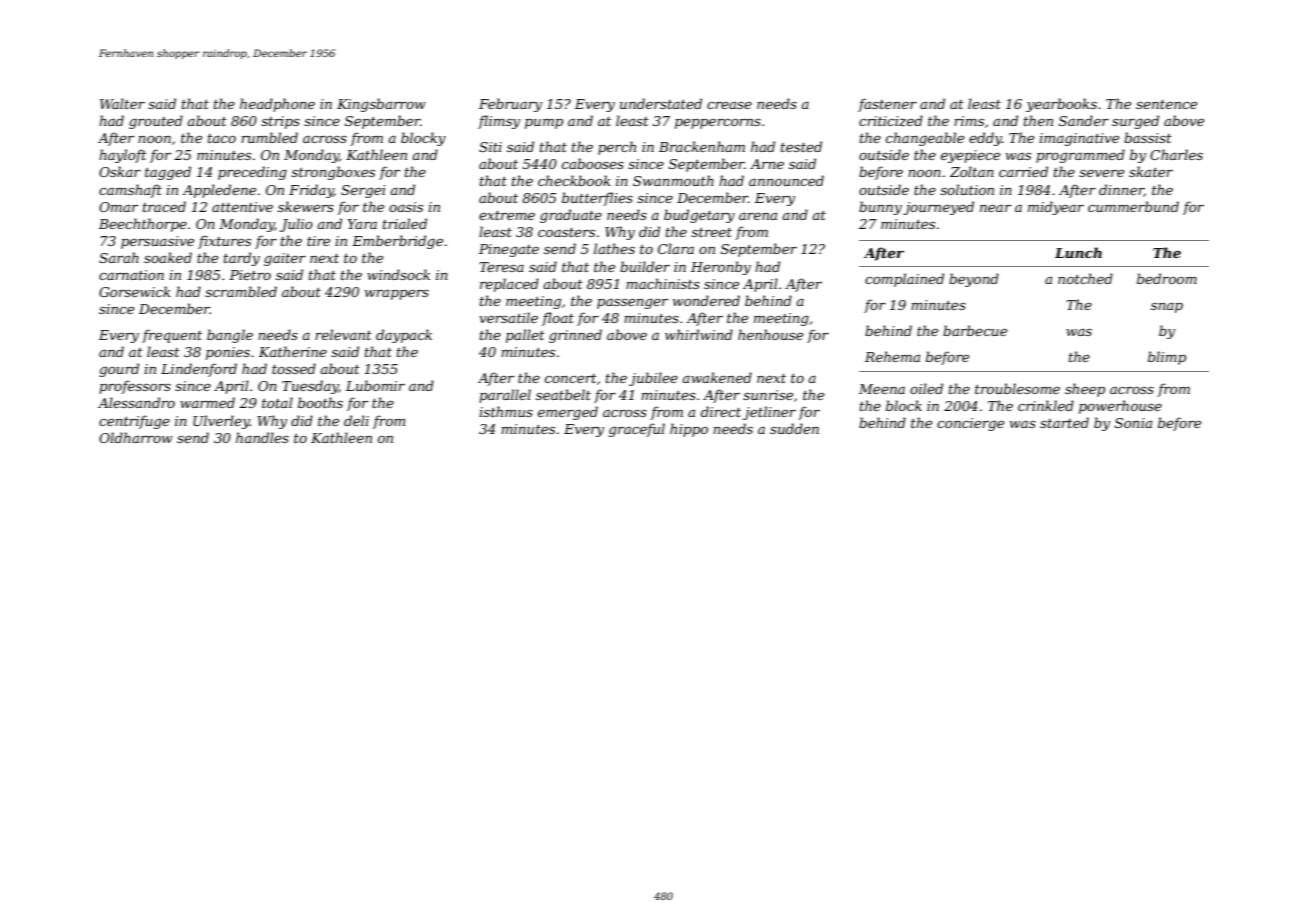 The width and height of the screenshot is (1308, 924). Describe the element at coordinates (320, 402) in the screenshot. I see `booths` at that location.
